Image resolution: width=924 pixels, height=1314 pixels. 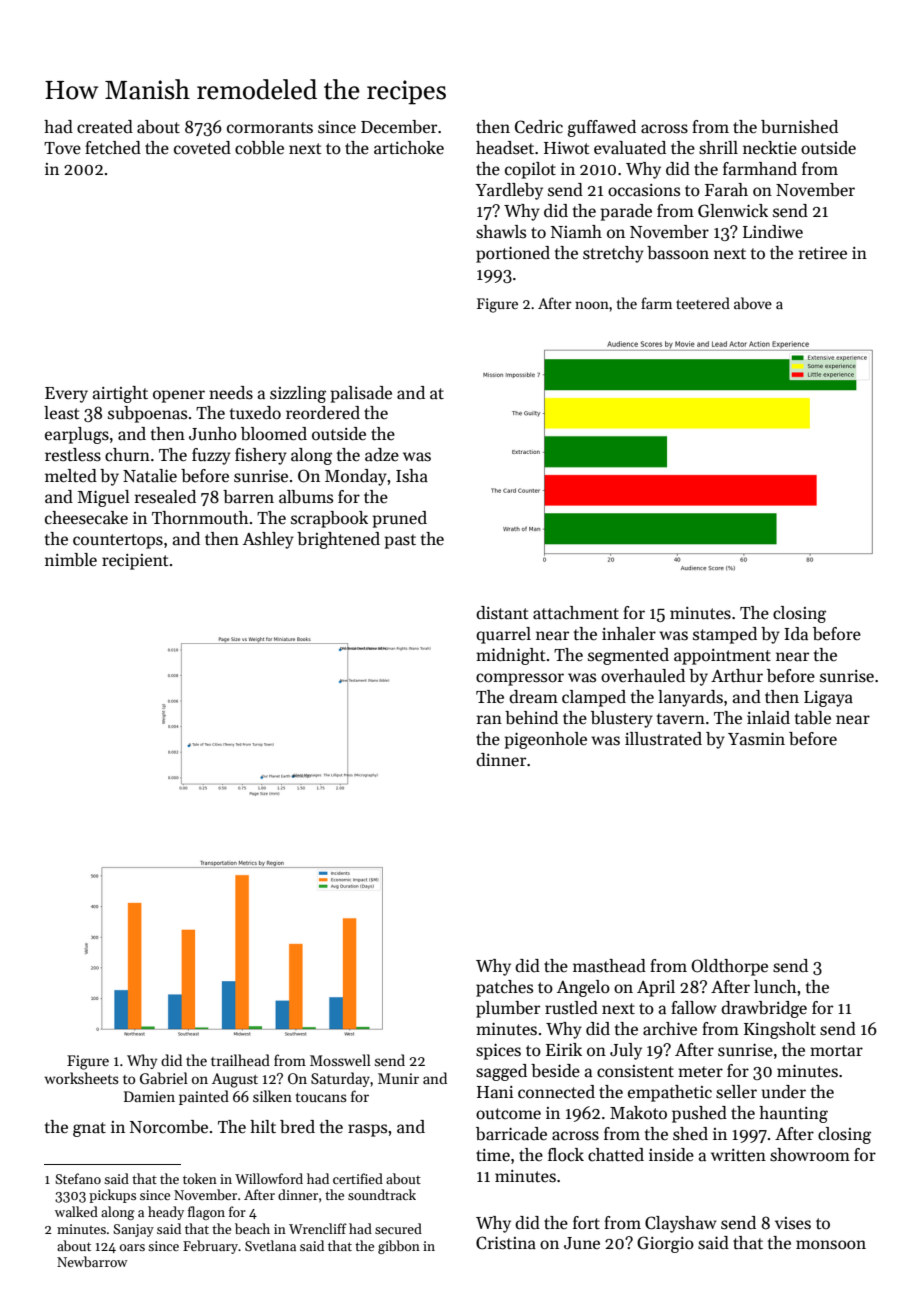 I want to click on rustled, so click(x=571, y=1008).
